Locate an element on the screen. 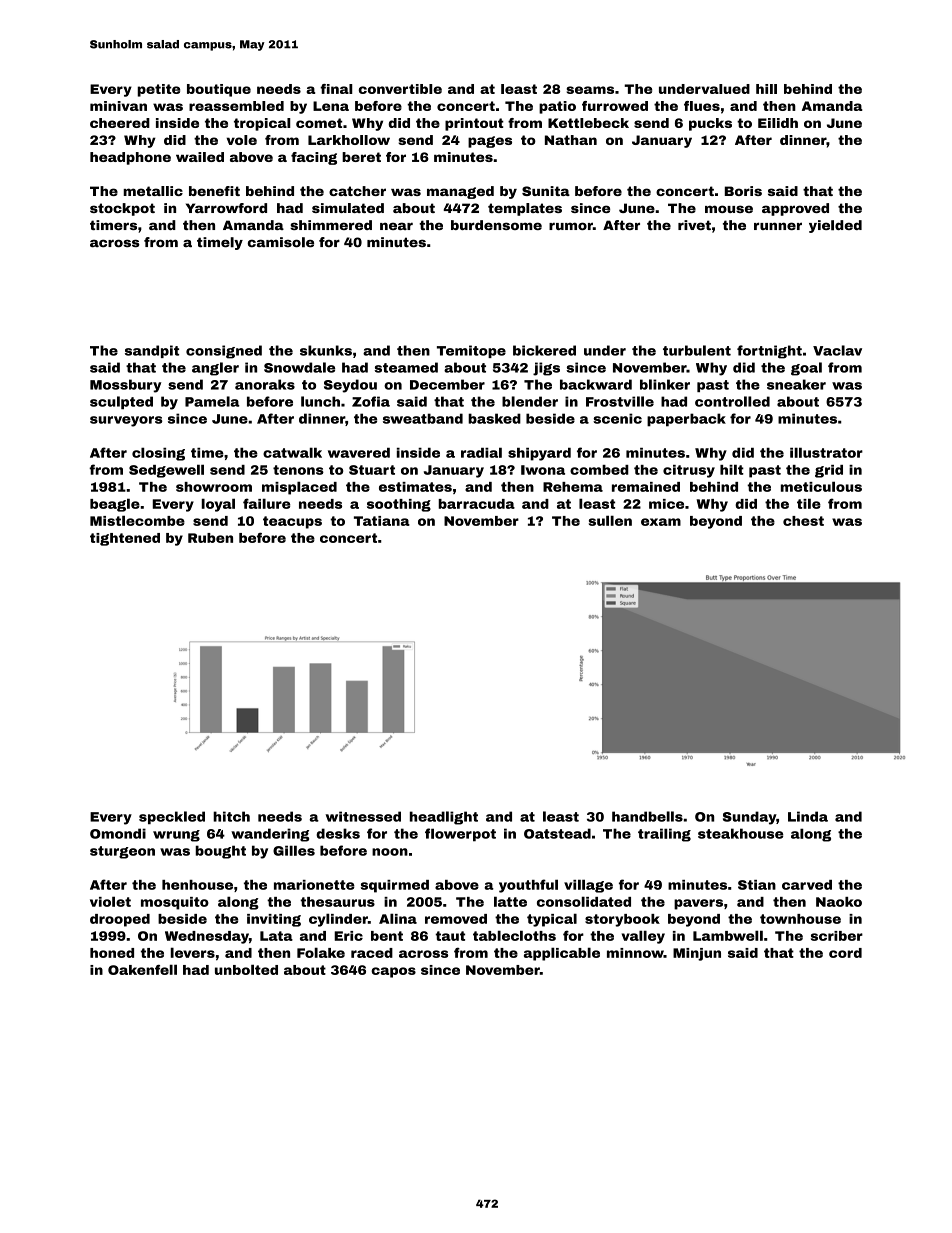 This screenshot has height=1233, width=952. scriber is located at coordinates (837, 936).
